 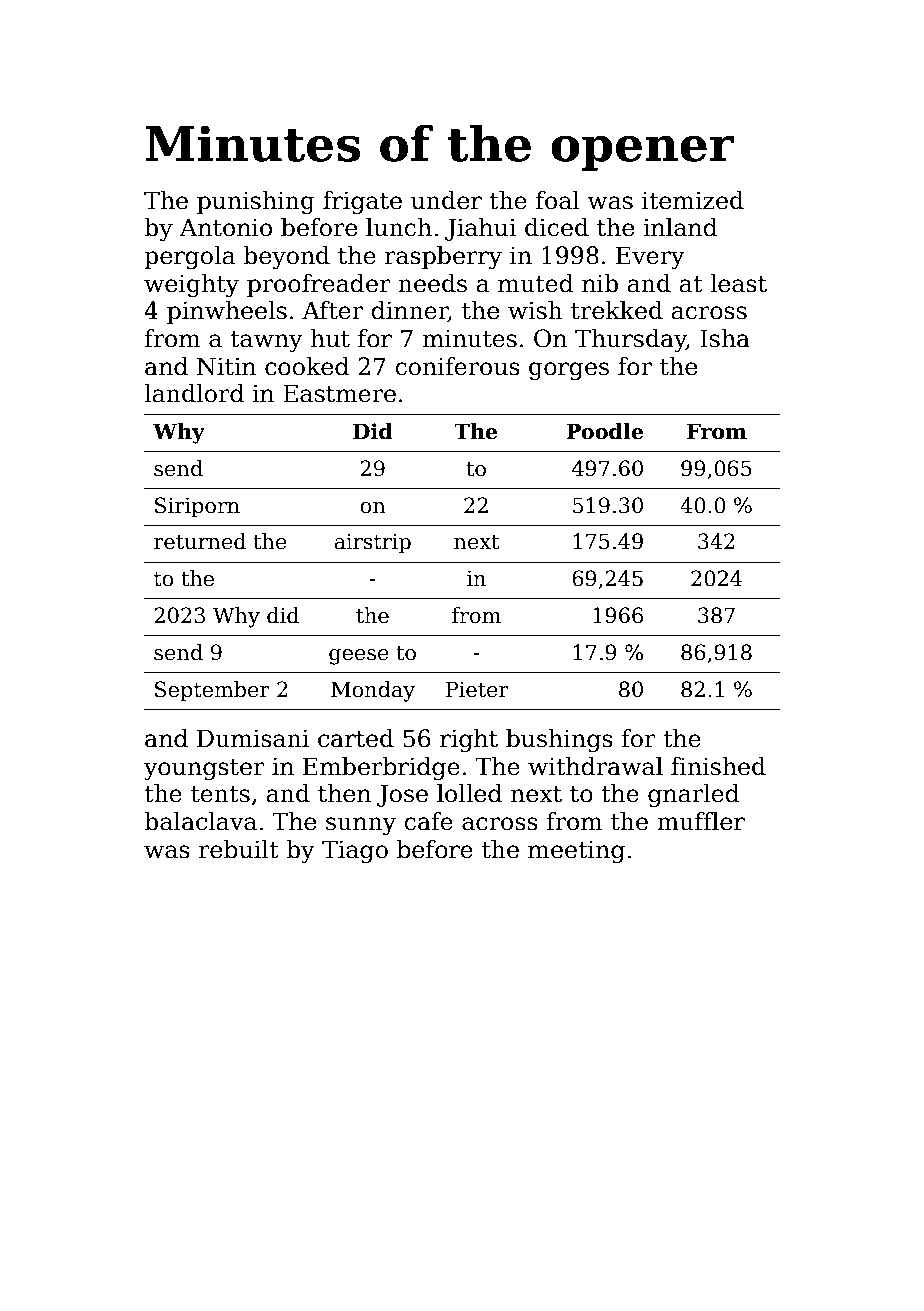 What do you see at coordinates (372, 544) in the page?
I see `airstrip` at bounding box center [372, 544].
